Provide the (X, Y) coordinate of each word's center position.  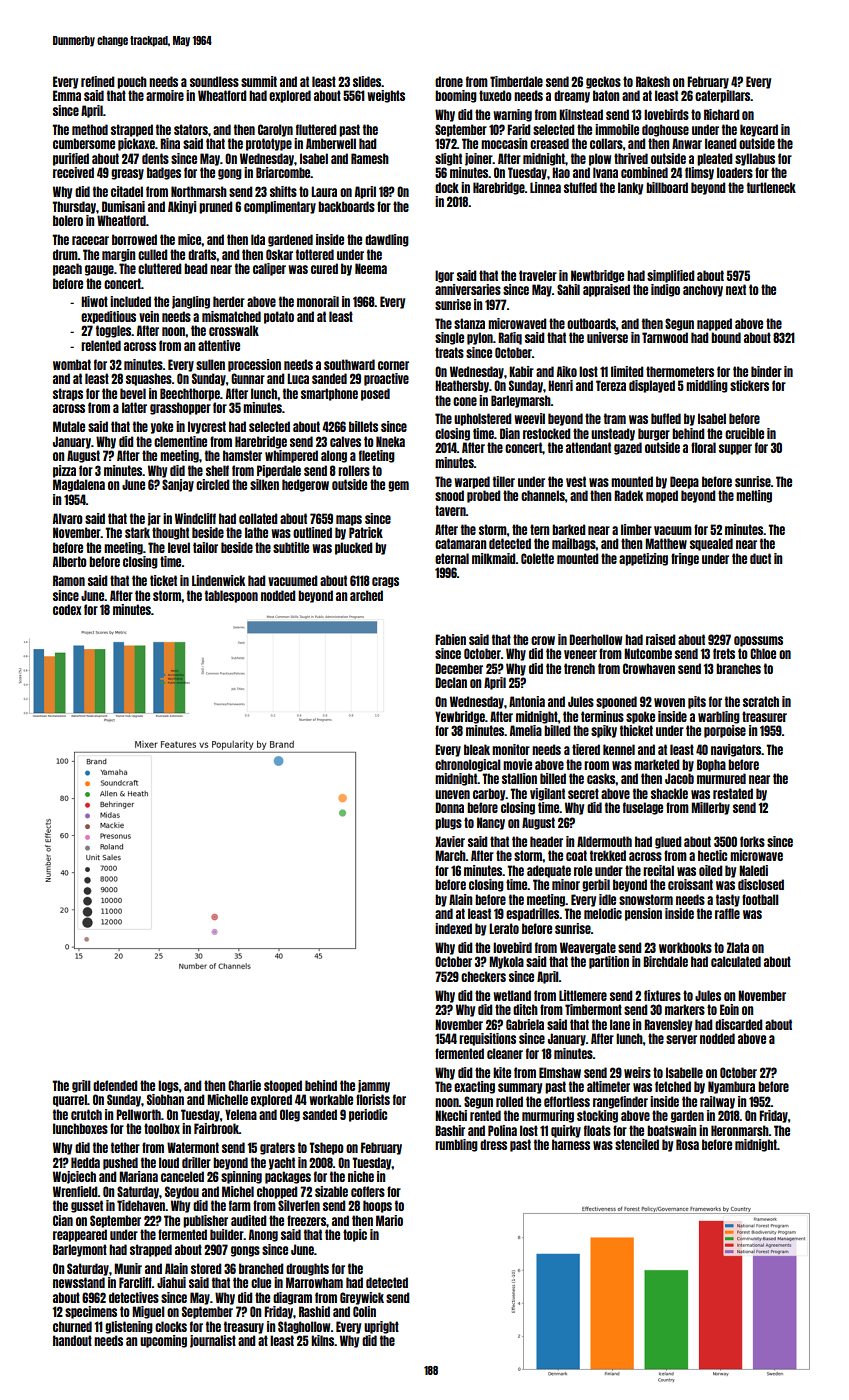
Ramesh (370, 158)
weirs (637, 1072)
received (73, 172)
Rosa (687, 1144)
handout (72, 1340)
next (736, 289)
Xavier (450, 841)
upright (381, 1327)
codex (67, 609)
